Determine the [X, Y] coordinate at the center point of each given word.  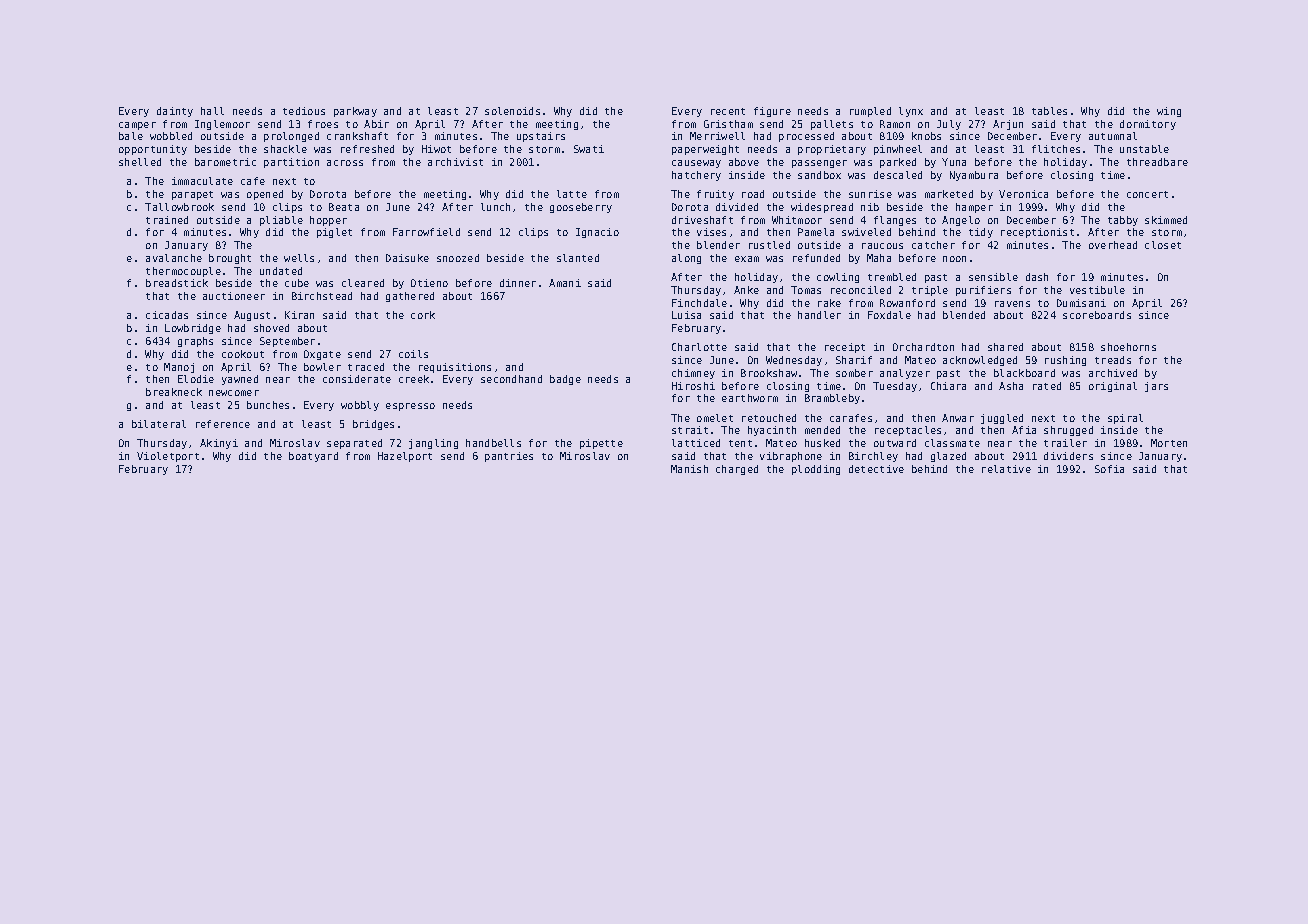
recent [728, 111]
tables [1049, 111]
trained [167, 220]
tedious [304, 111]
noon [954, 259]
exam [747, 259]
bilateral [159, 424]
